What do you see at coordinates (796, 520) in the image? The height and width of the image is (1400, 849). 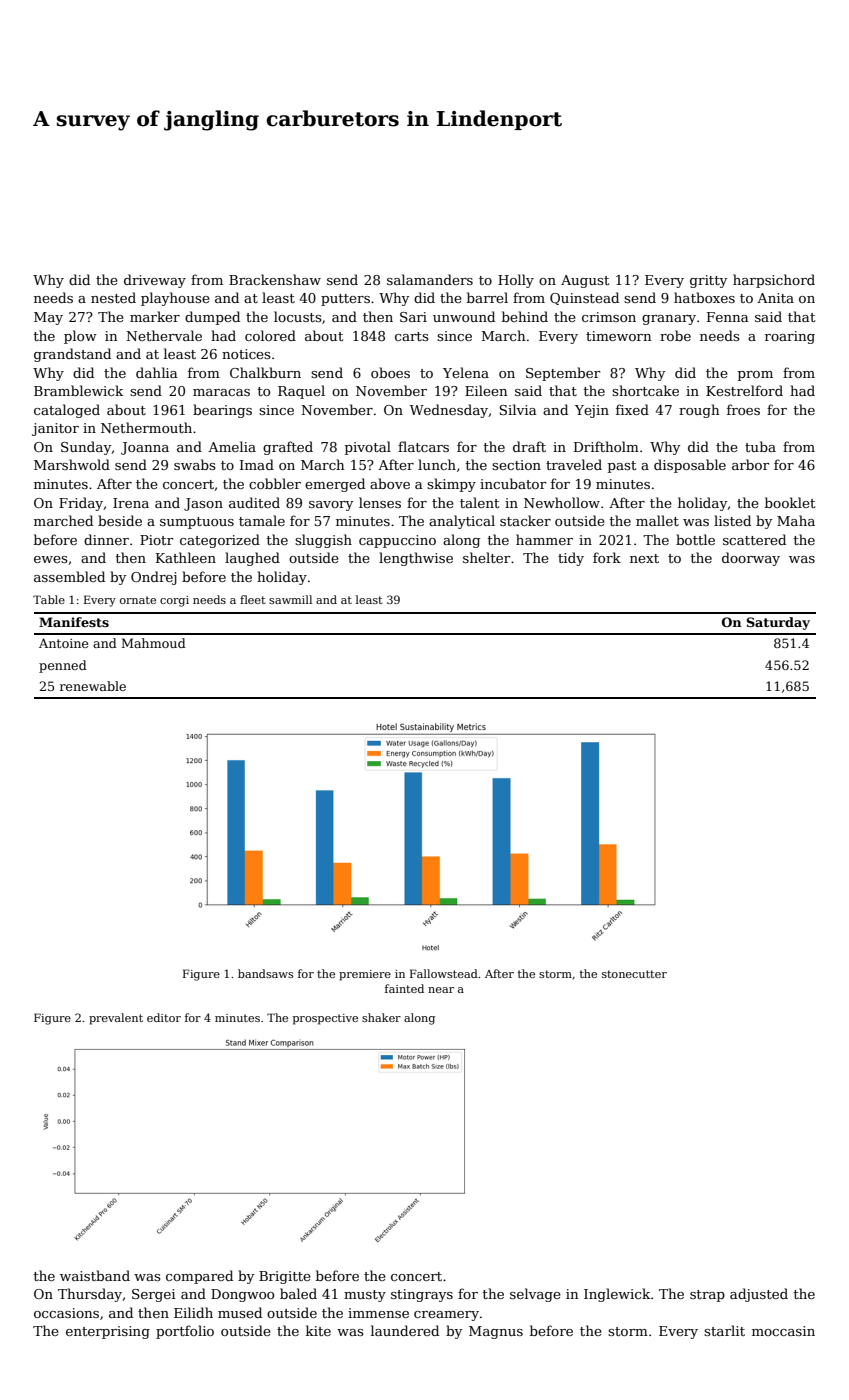 I see `Maha` at bounding box center [796, 520].
